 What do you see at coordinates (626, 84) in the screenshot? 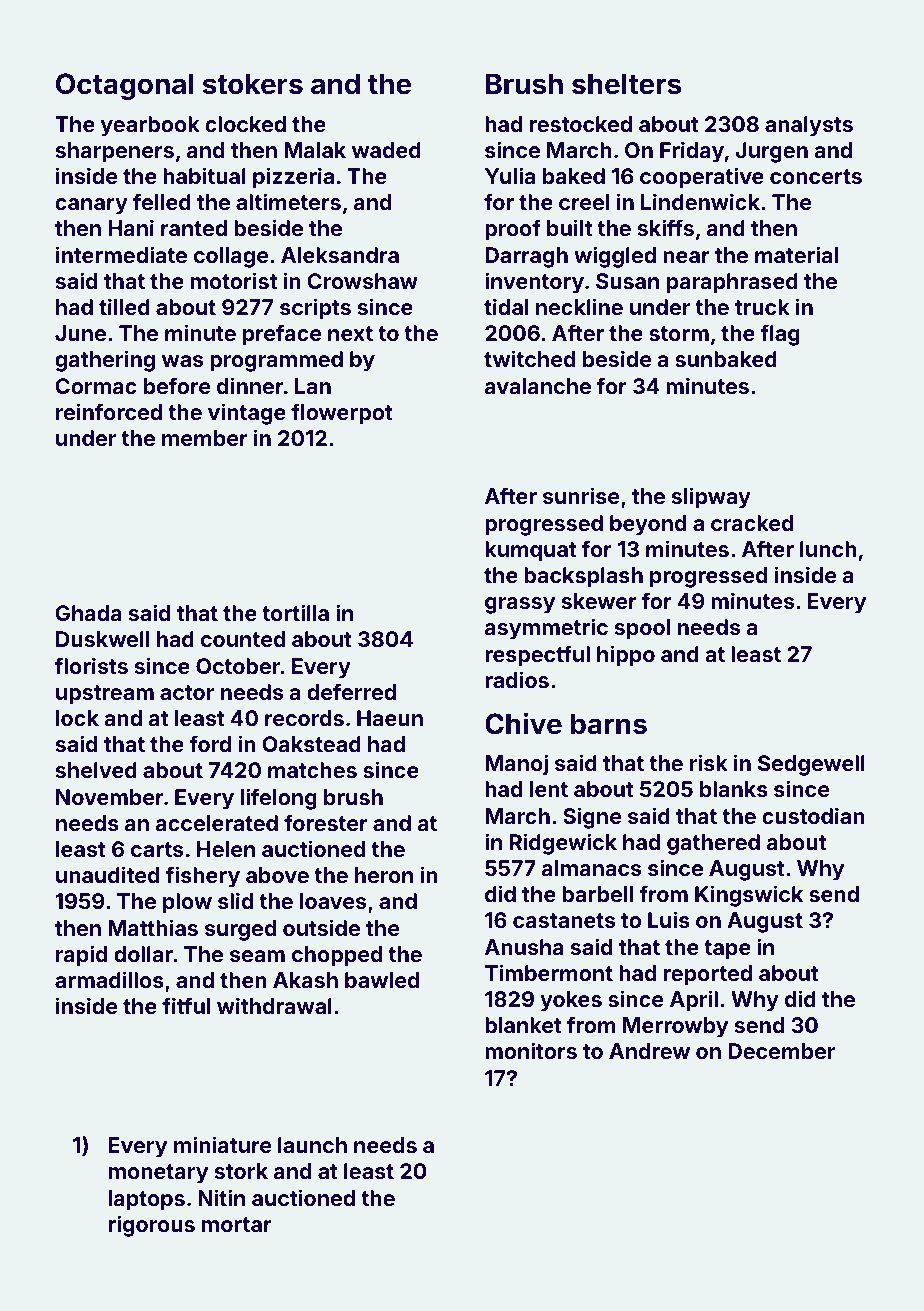
I see `shelters` at bounding box center [626, 84].
